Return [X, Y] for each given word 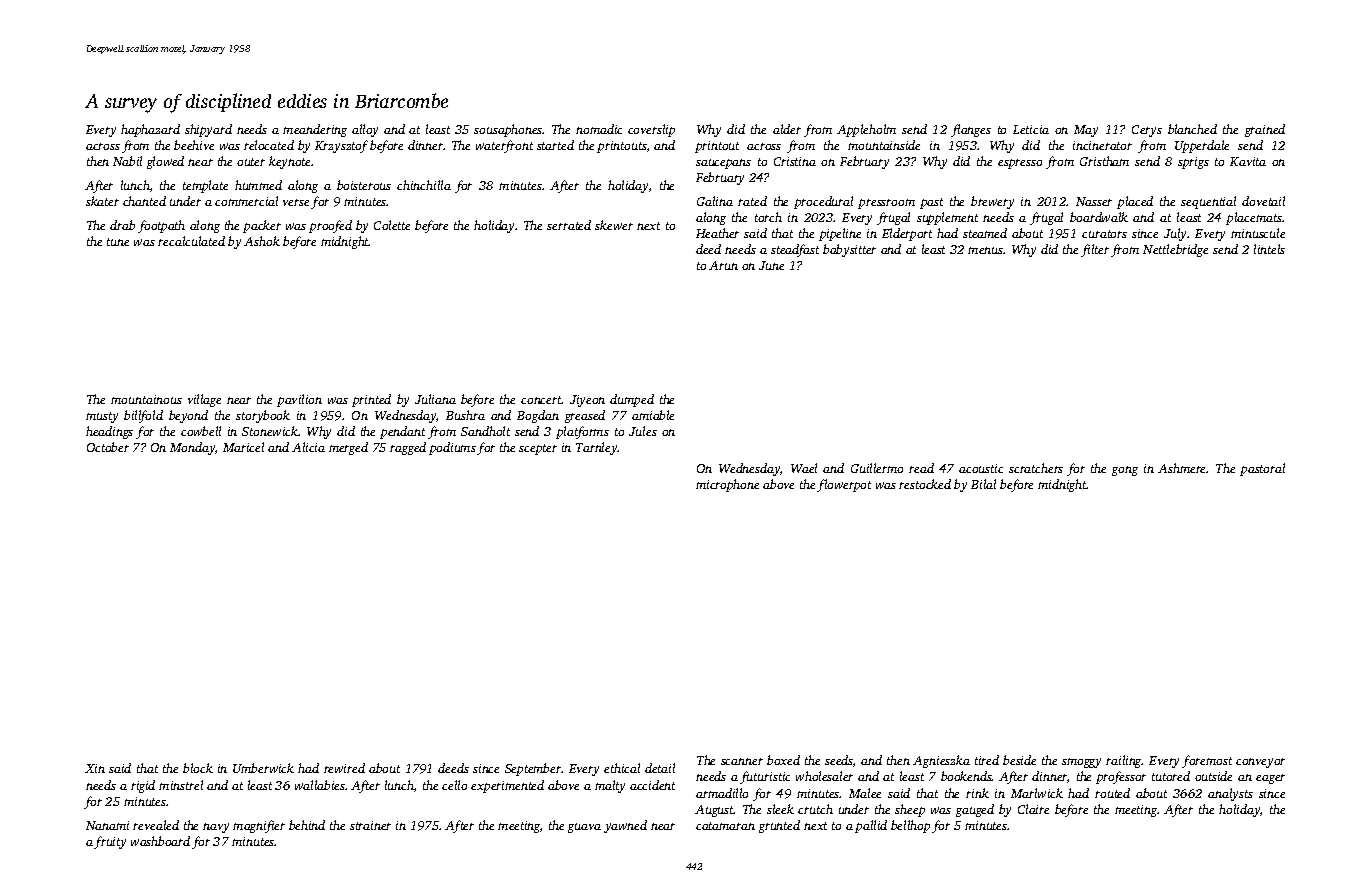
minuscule [1258, 233]
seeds [839, 760]
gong [1125, 471]
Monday [193, 448]
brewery [992, 202]
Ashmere [1182, 468]
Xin [95, 768]
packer [262, 226]
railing [1124, 761]
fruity [110, 842]
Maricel [243, 447]
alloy [365, 130]
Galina [715, 201]
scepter [538, 449]
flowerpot [844, 485]
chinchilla [424, 185]
